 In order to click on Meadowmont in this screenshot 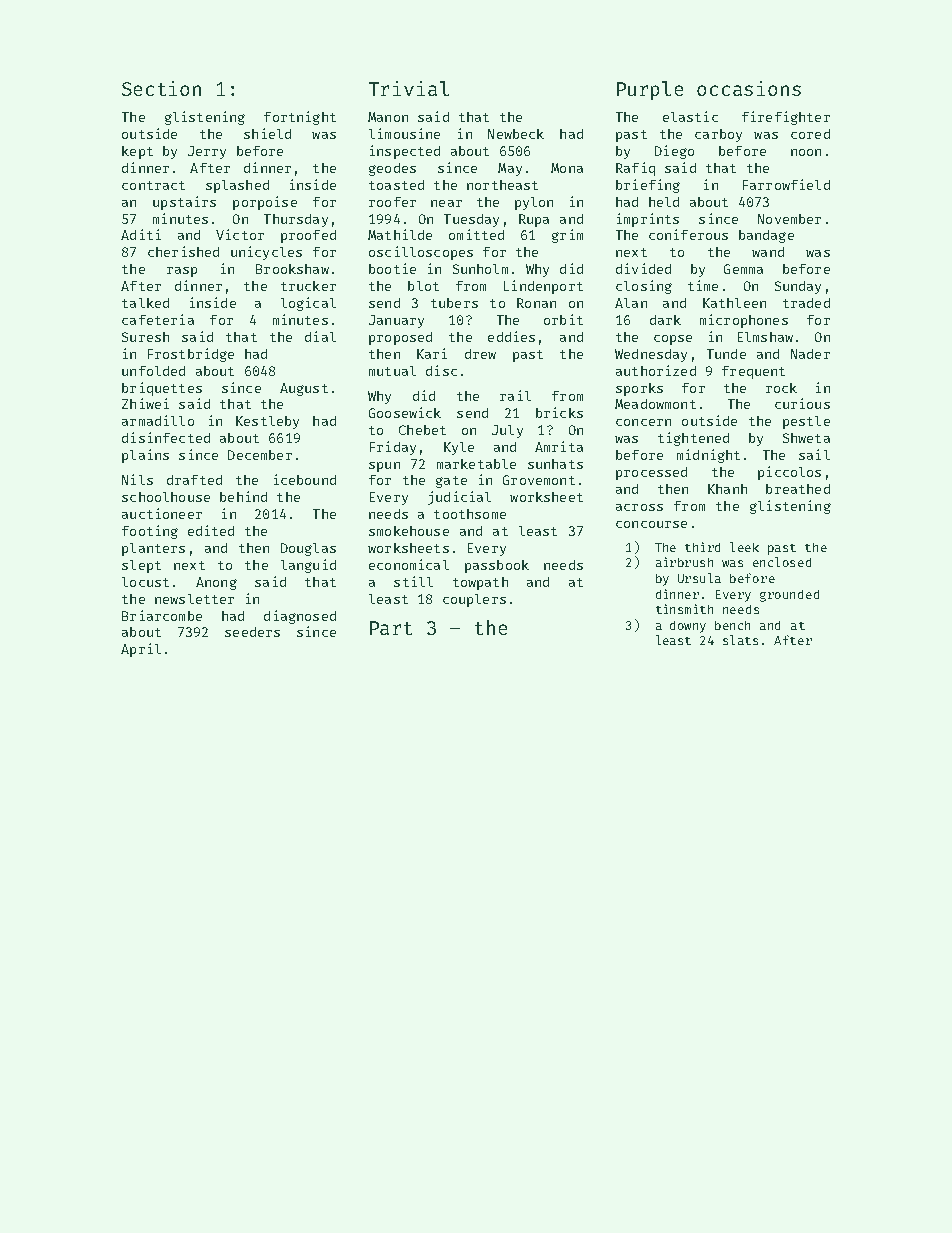, I will do `click(655, 404)`.
